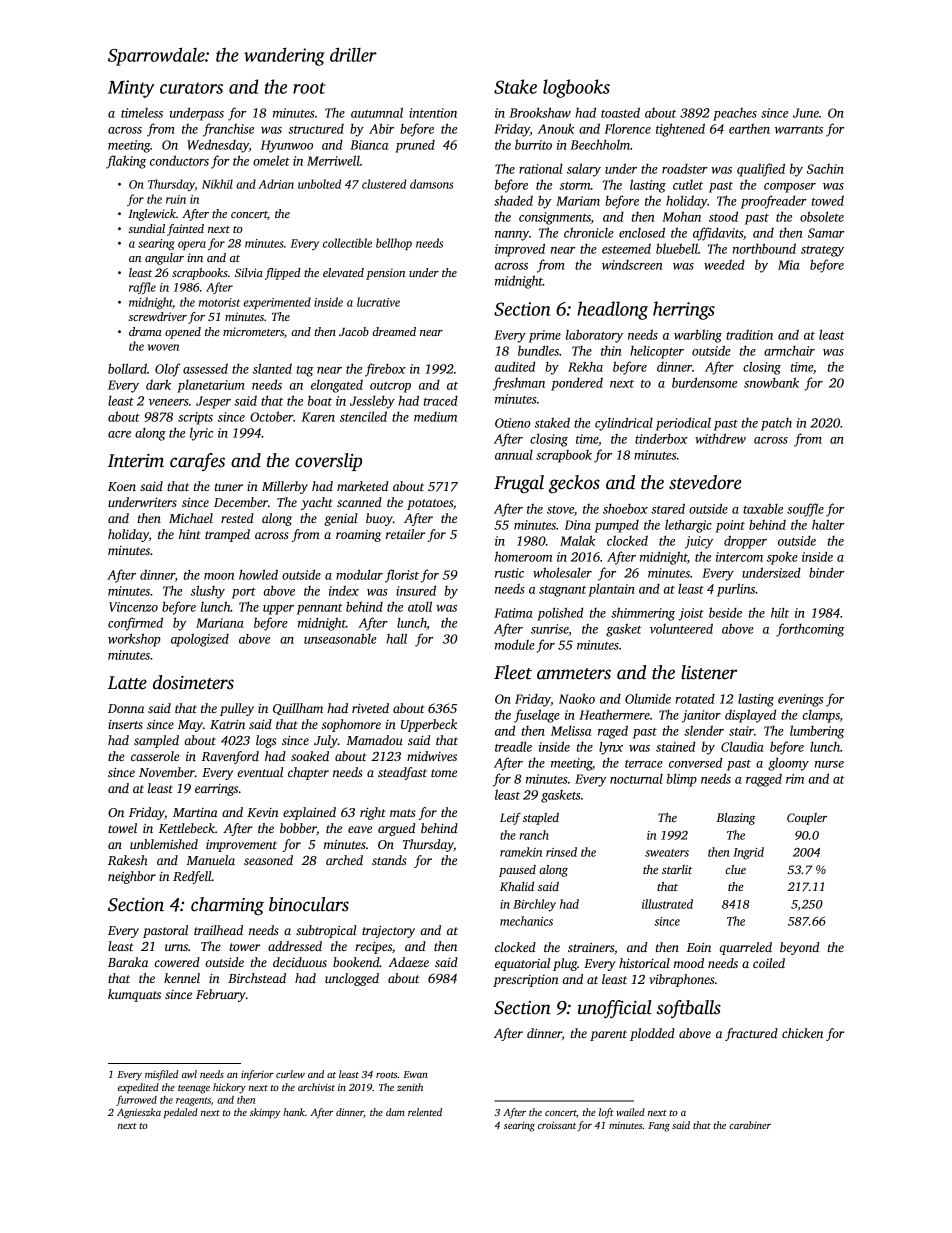 The height and width of the page is (1233, 952). Describe the element at coordinates (155, 756) in the page. I see `casserole` at that location.
